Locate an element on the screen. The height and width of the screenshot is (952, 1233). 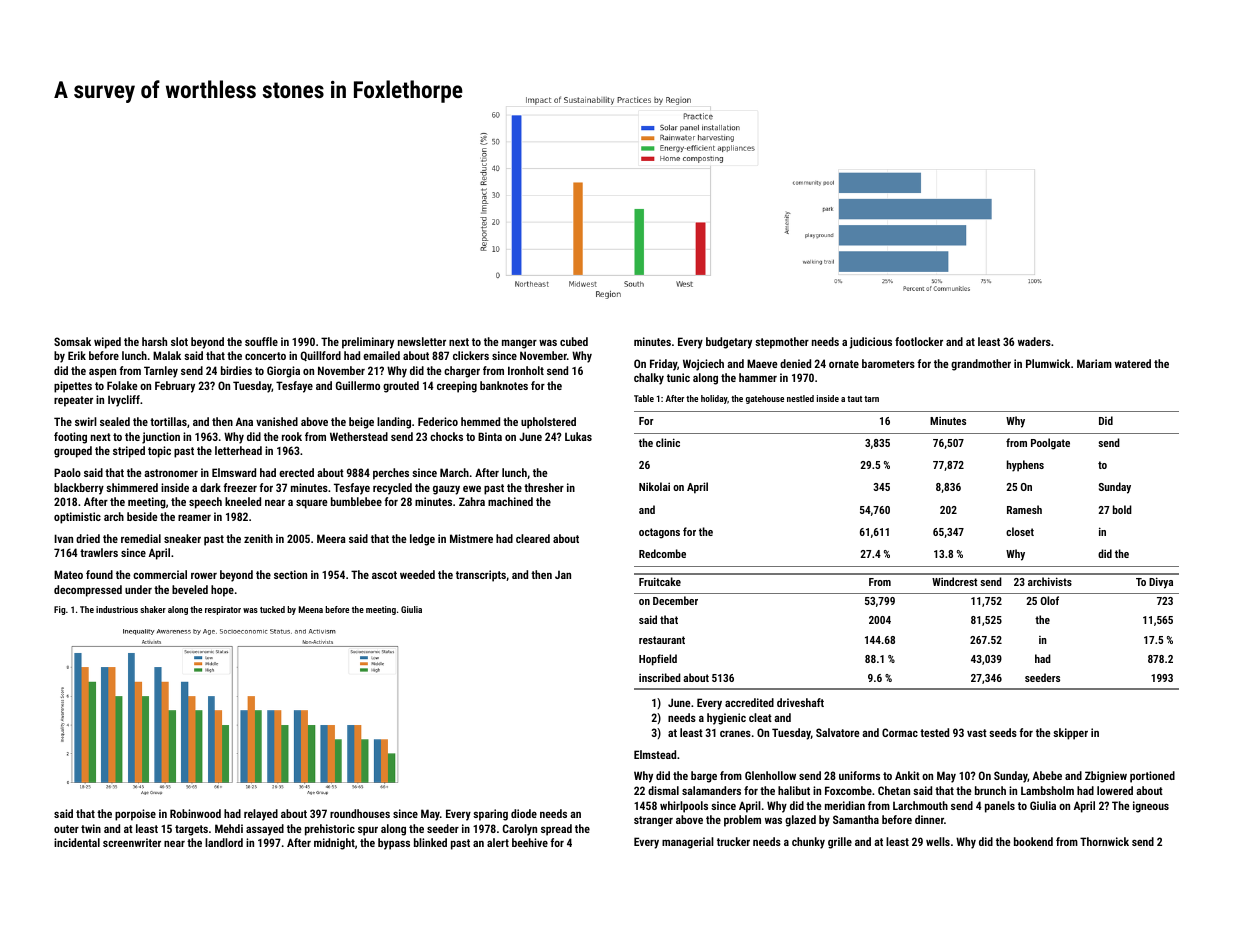
Olof is located at coordinates (1050, 600).
